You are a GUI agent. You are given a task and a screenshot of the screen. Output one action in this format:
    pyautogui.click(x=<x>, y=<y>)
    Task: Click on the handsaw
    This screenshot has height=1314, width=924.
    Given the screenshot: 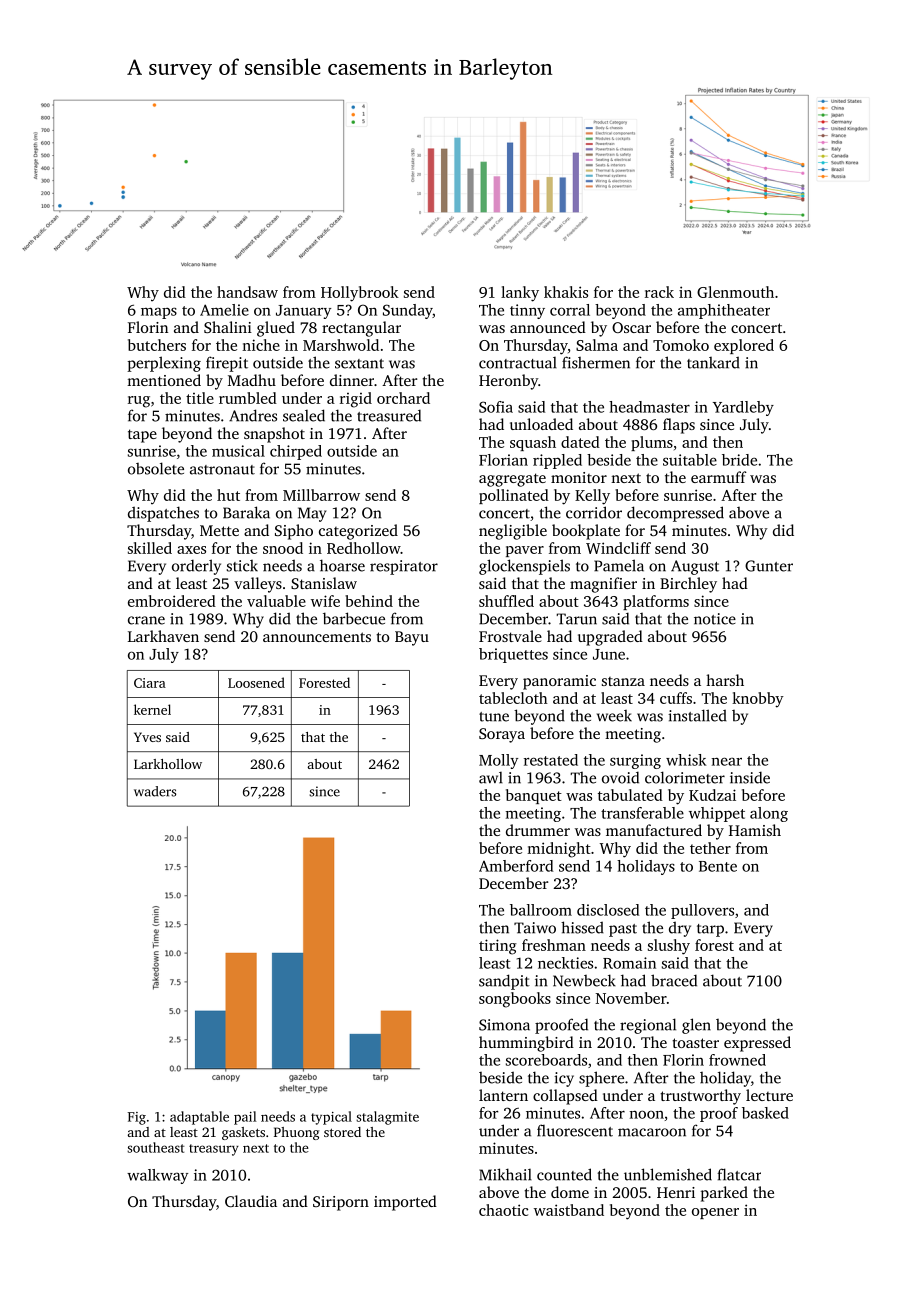 What is the action you would take?
    pyautogui.click(x=247, y=292)
